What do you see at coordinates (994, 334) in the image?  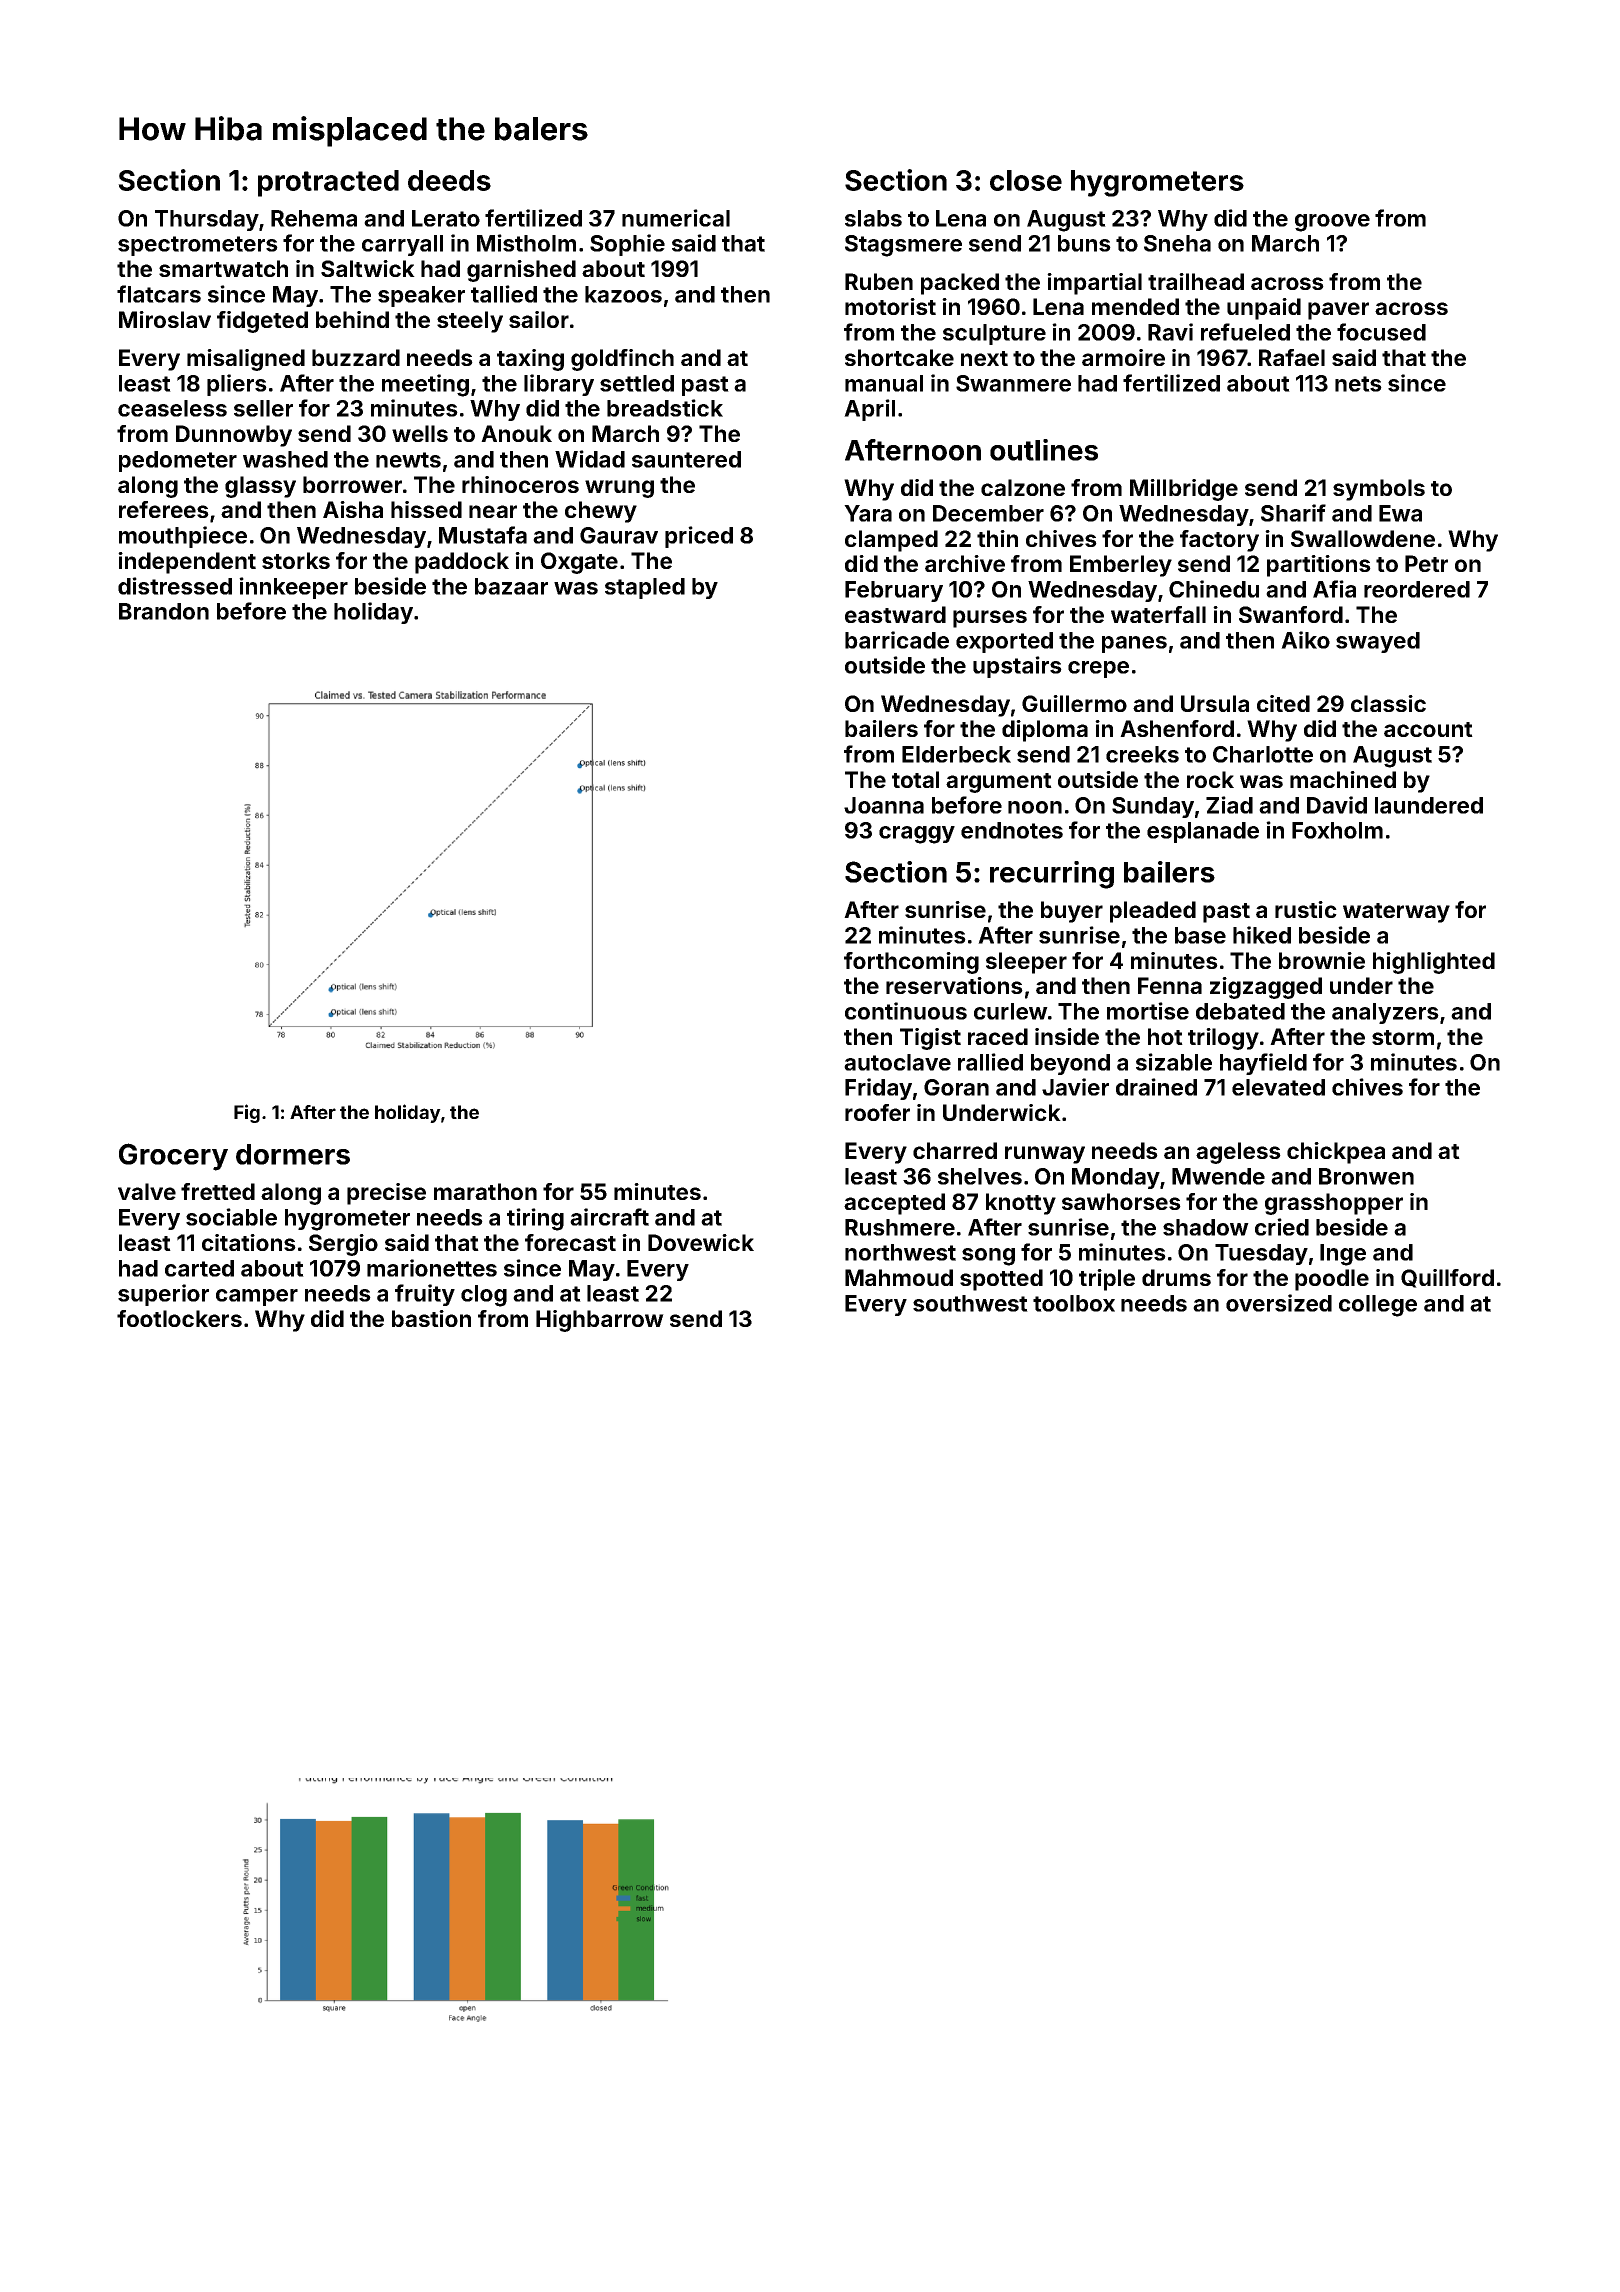 I see `sculpture` at bounding box center [994, 334].
